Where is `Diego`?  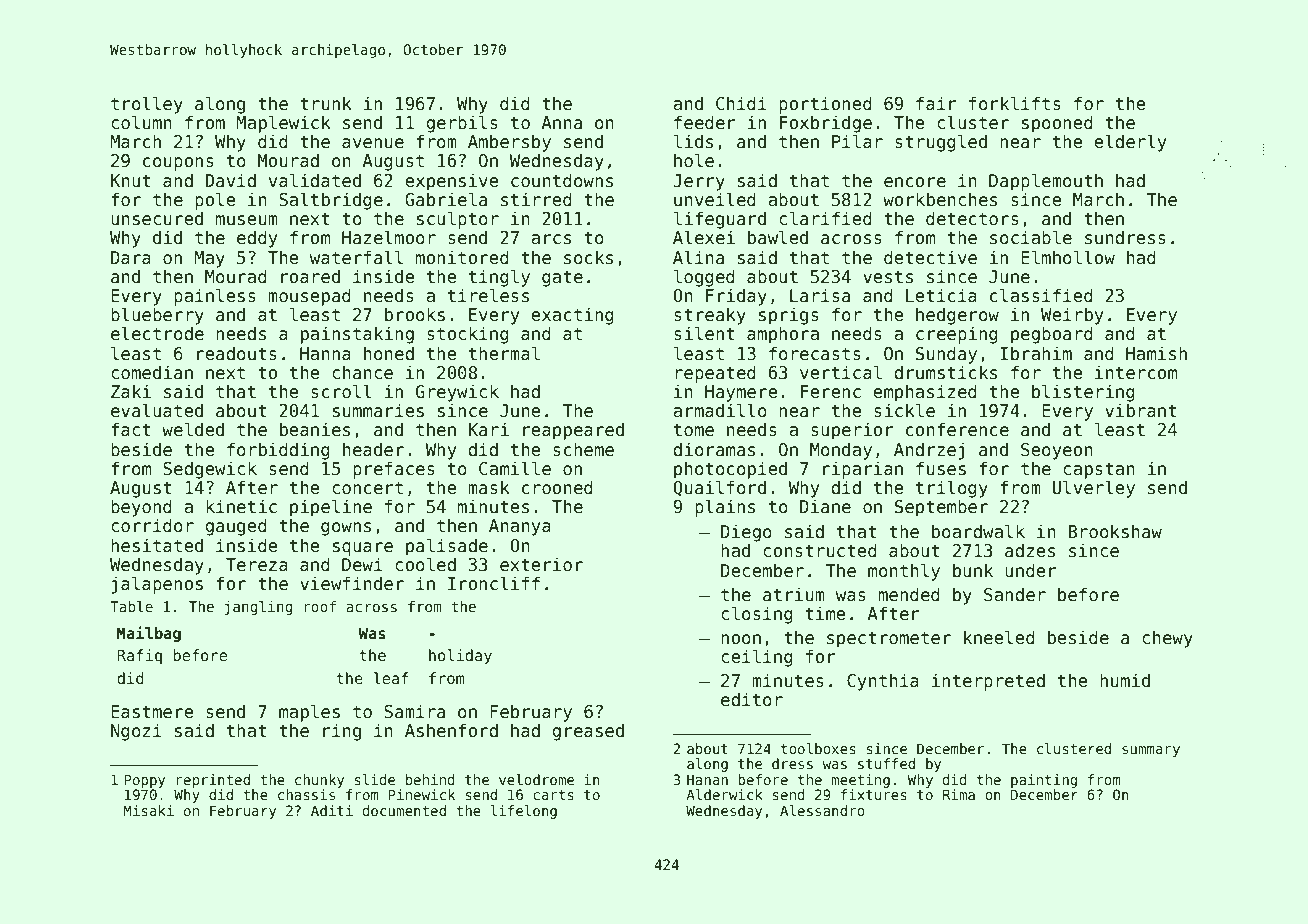 Diego is located at coordinates (746, 533).
